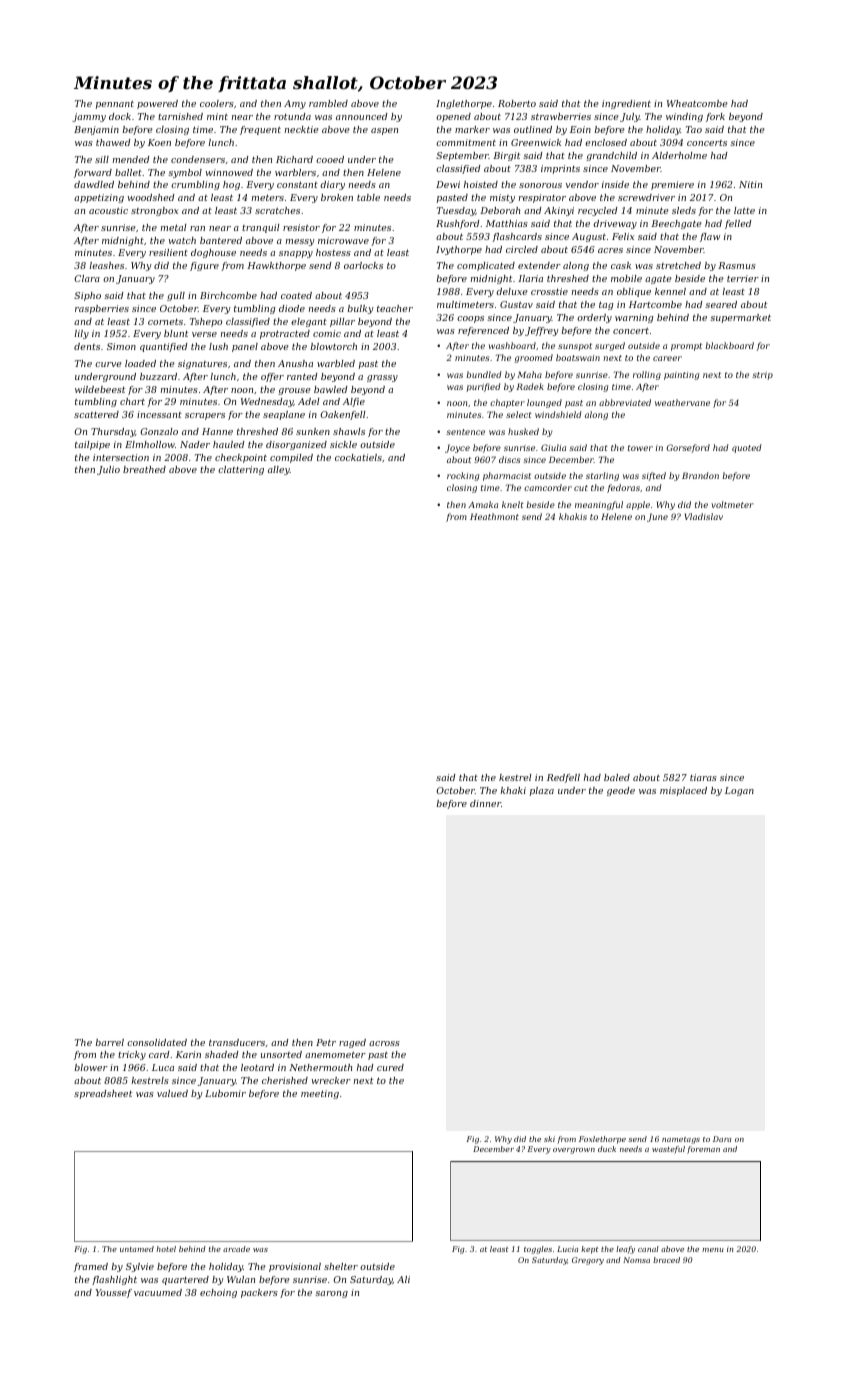 The width and height of the page is (849, 1400). What do you see at coordinates (110, 1042) in the page?
I see `barrel` at bounding box center [110, 1042].
